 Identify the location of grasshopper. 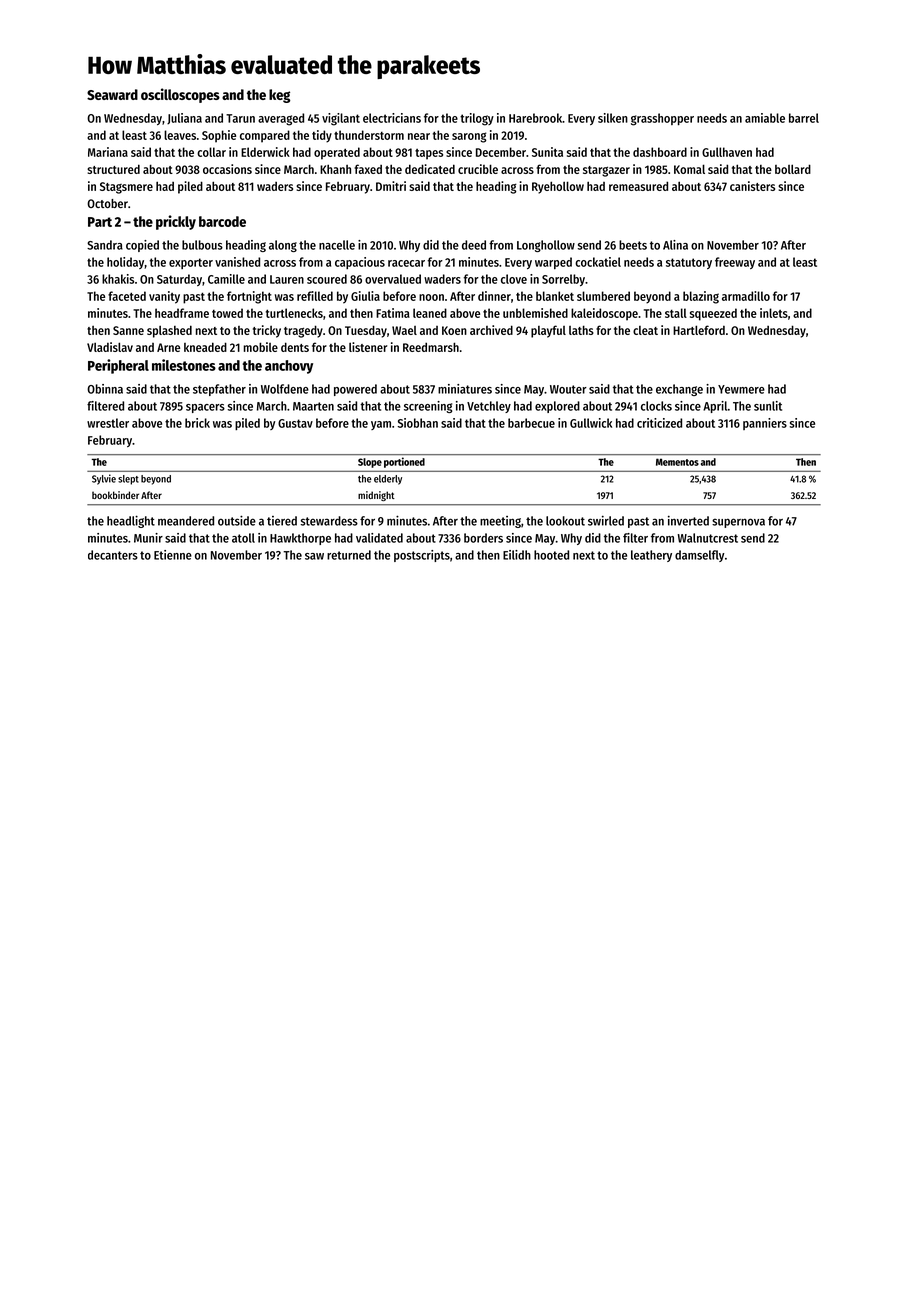
(662, 119).
